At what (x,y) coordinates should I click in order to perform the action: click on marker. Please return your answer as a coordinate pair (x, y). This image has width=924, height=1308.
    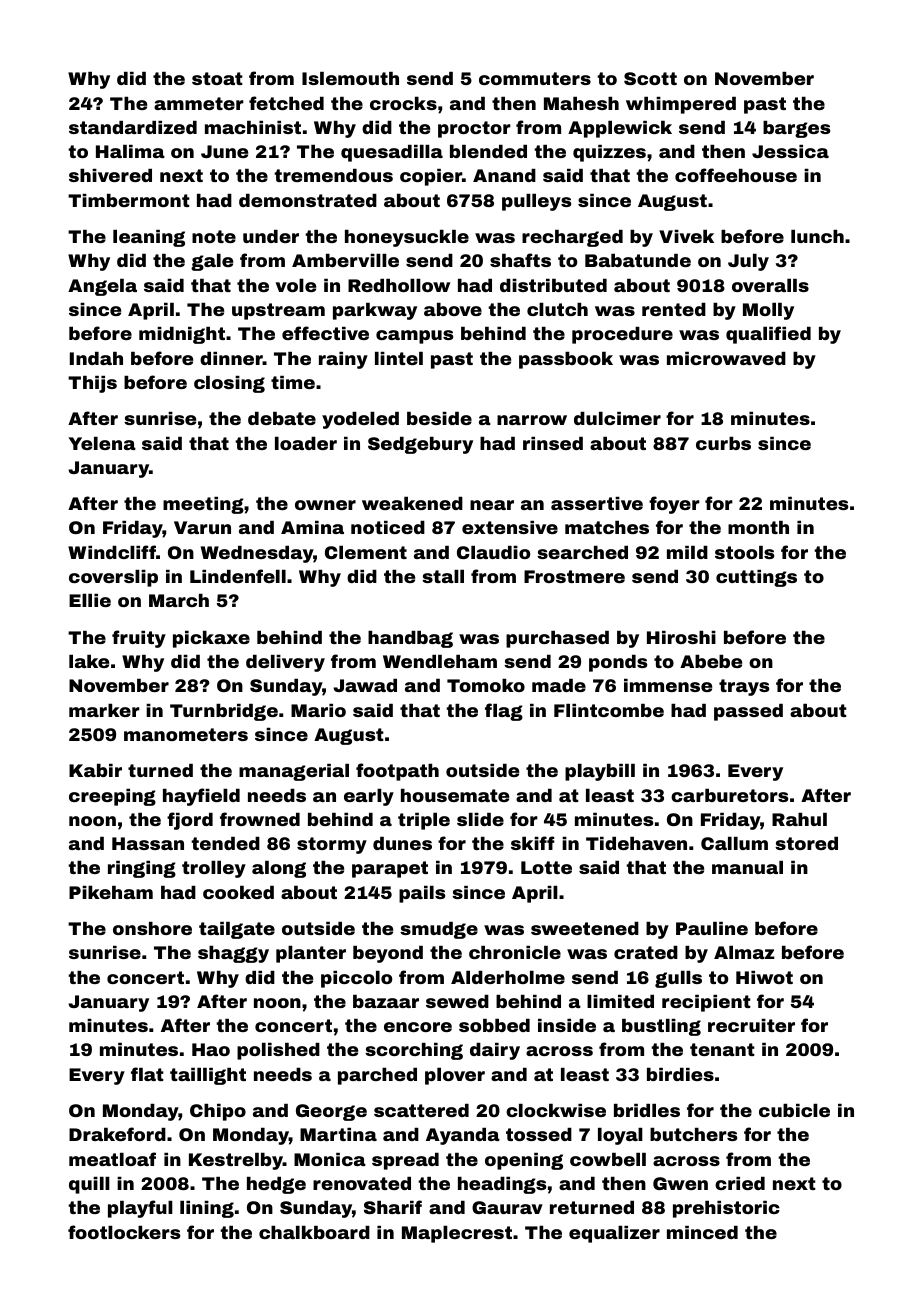
    Looking at the image, I should click on (104, 710).
